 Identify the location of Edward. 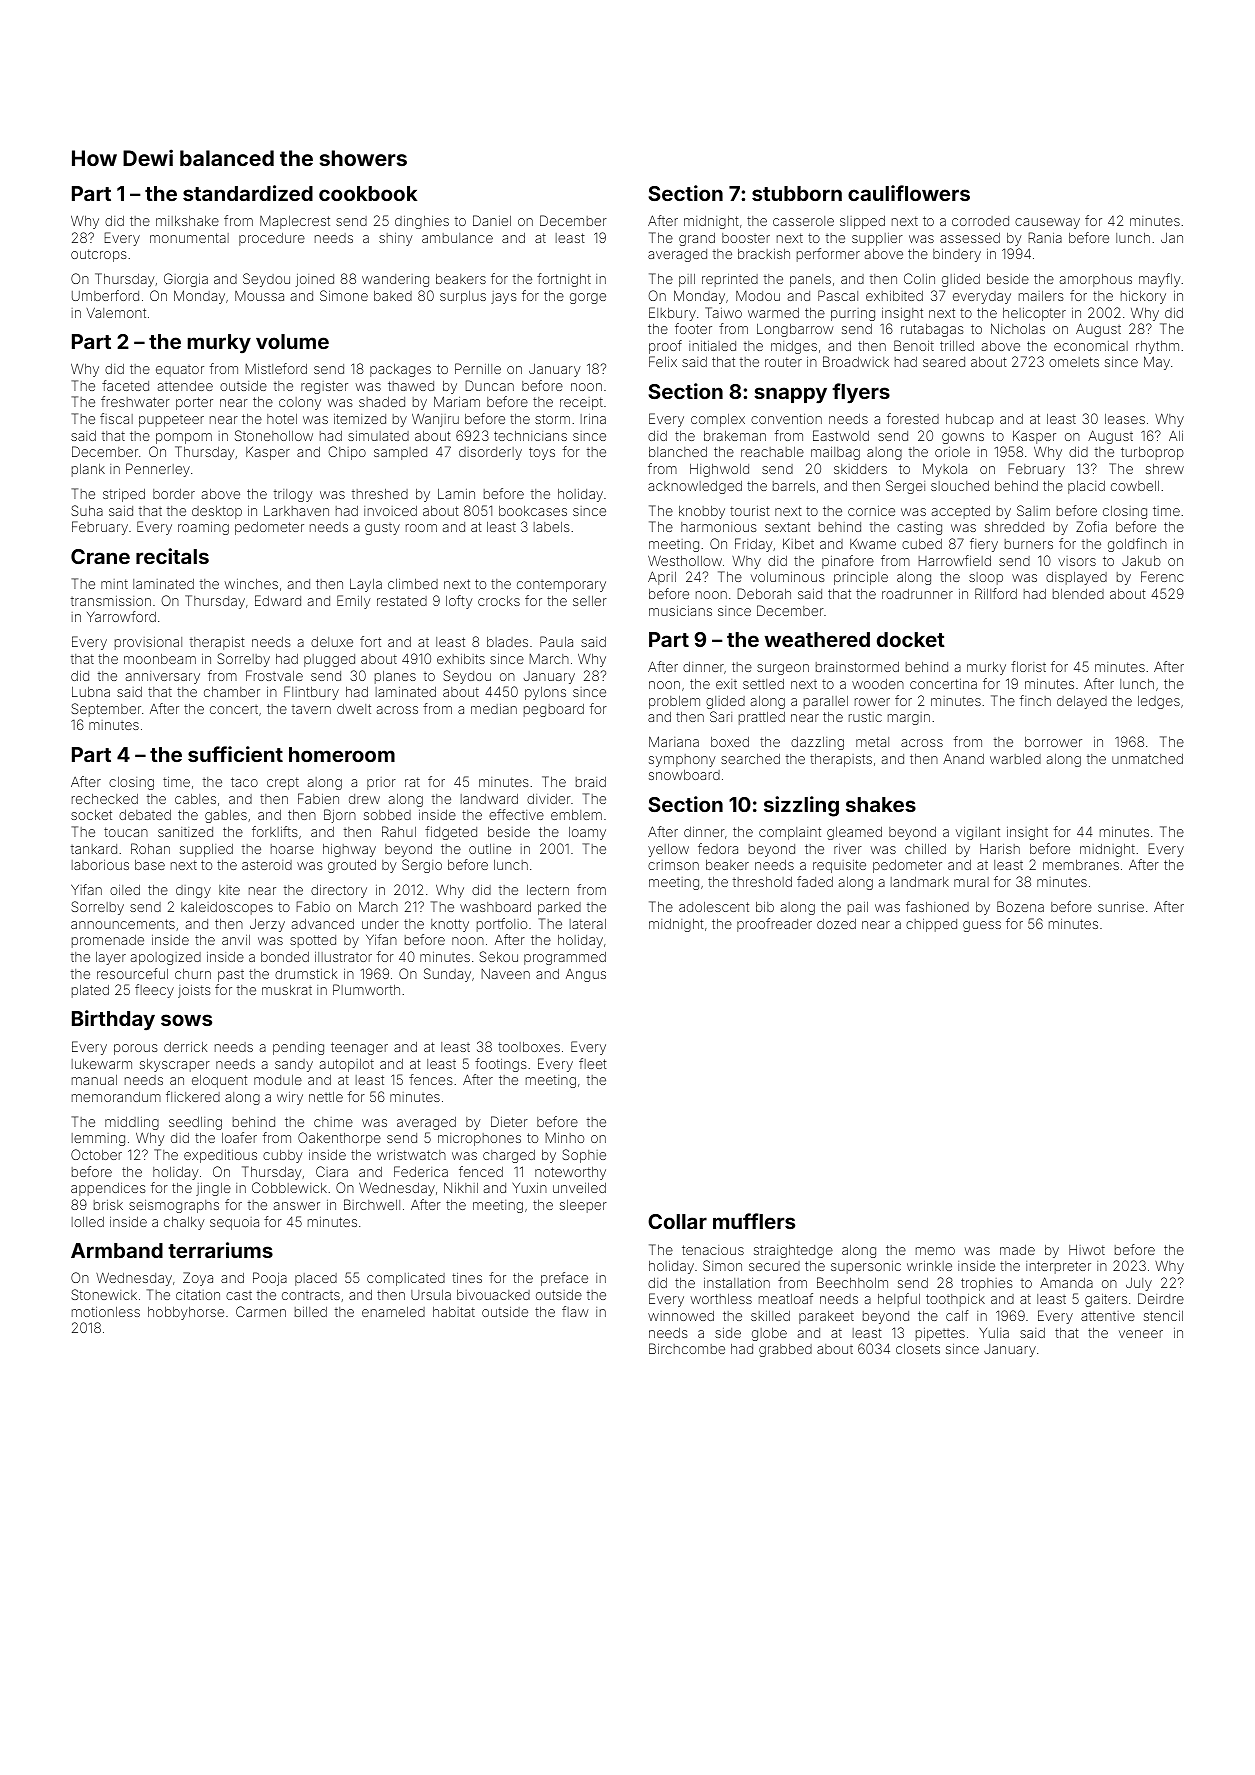
(278, 600).
